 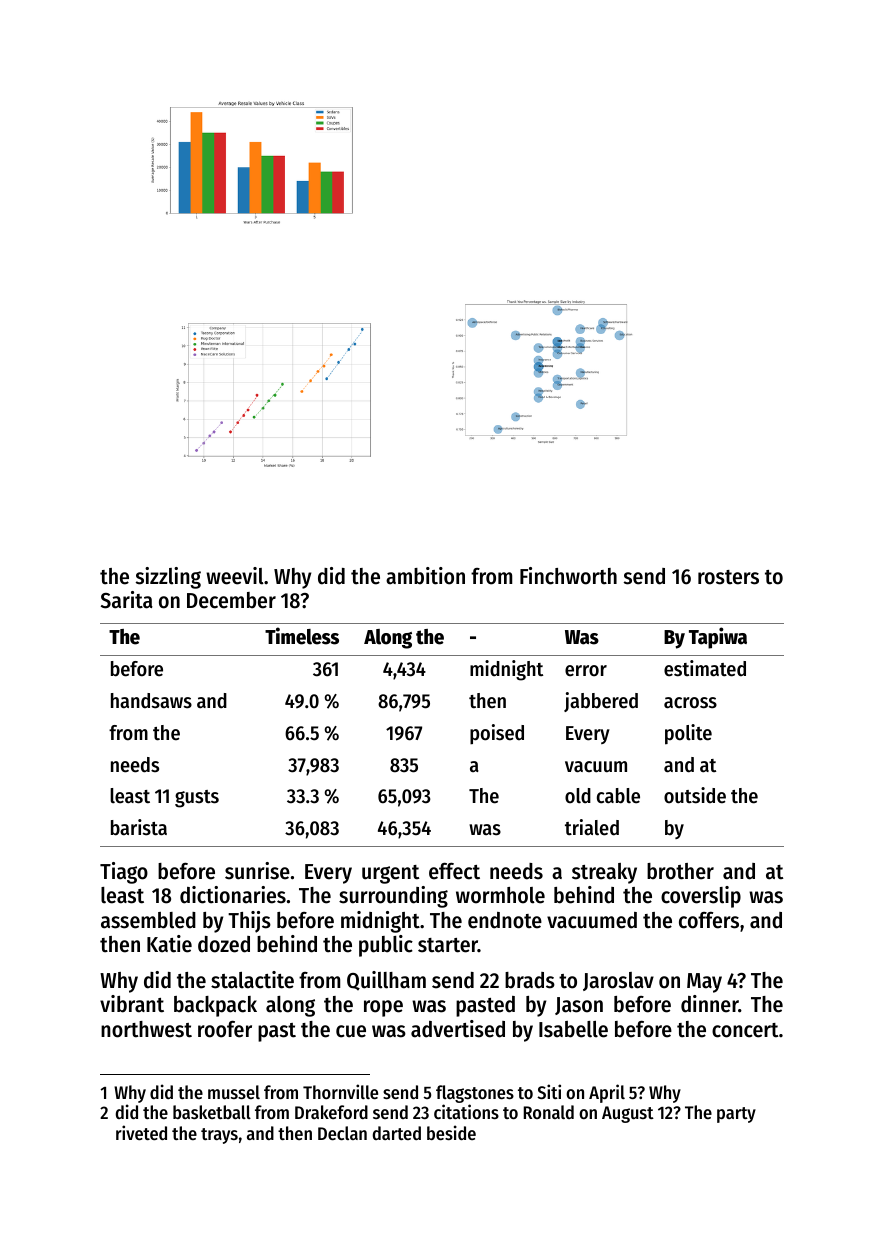 I want to click on ambition, so click(x=425, y=576).
